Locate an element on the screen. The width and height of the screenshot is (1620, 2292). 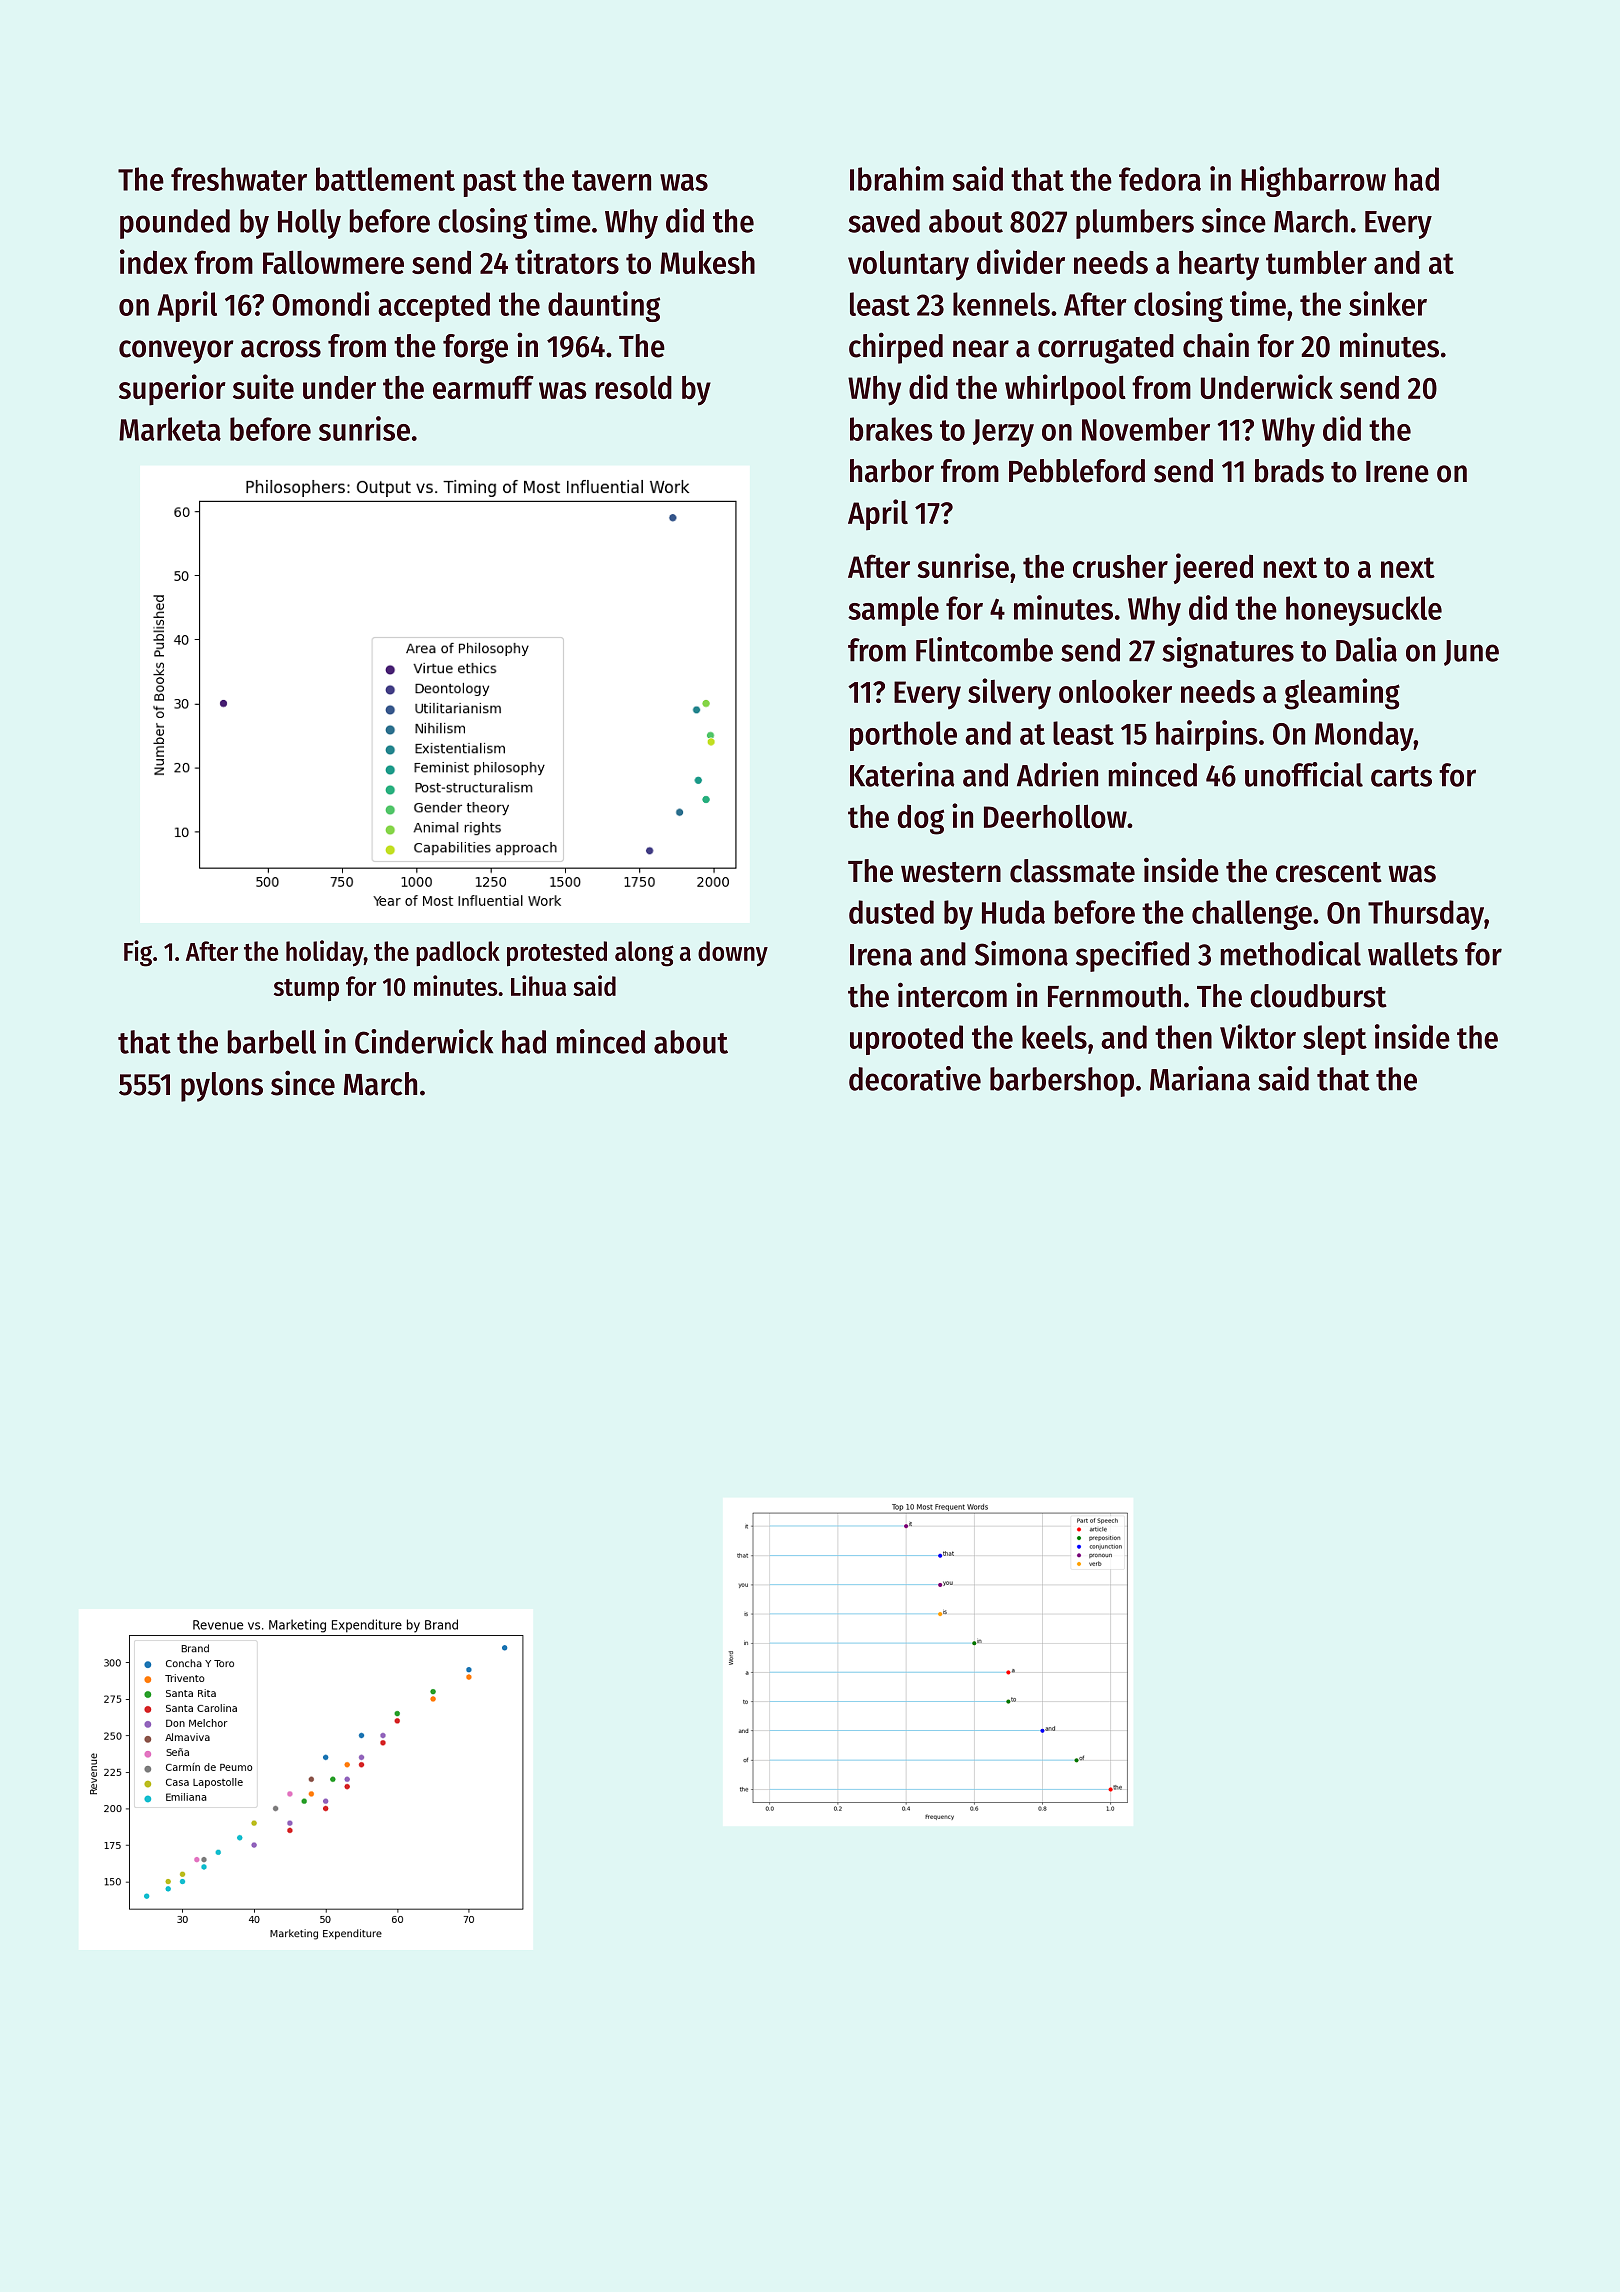
Marketa is located at coordinates (170, 429).
